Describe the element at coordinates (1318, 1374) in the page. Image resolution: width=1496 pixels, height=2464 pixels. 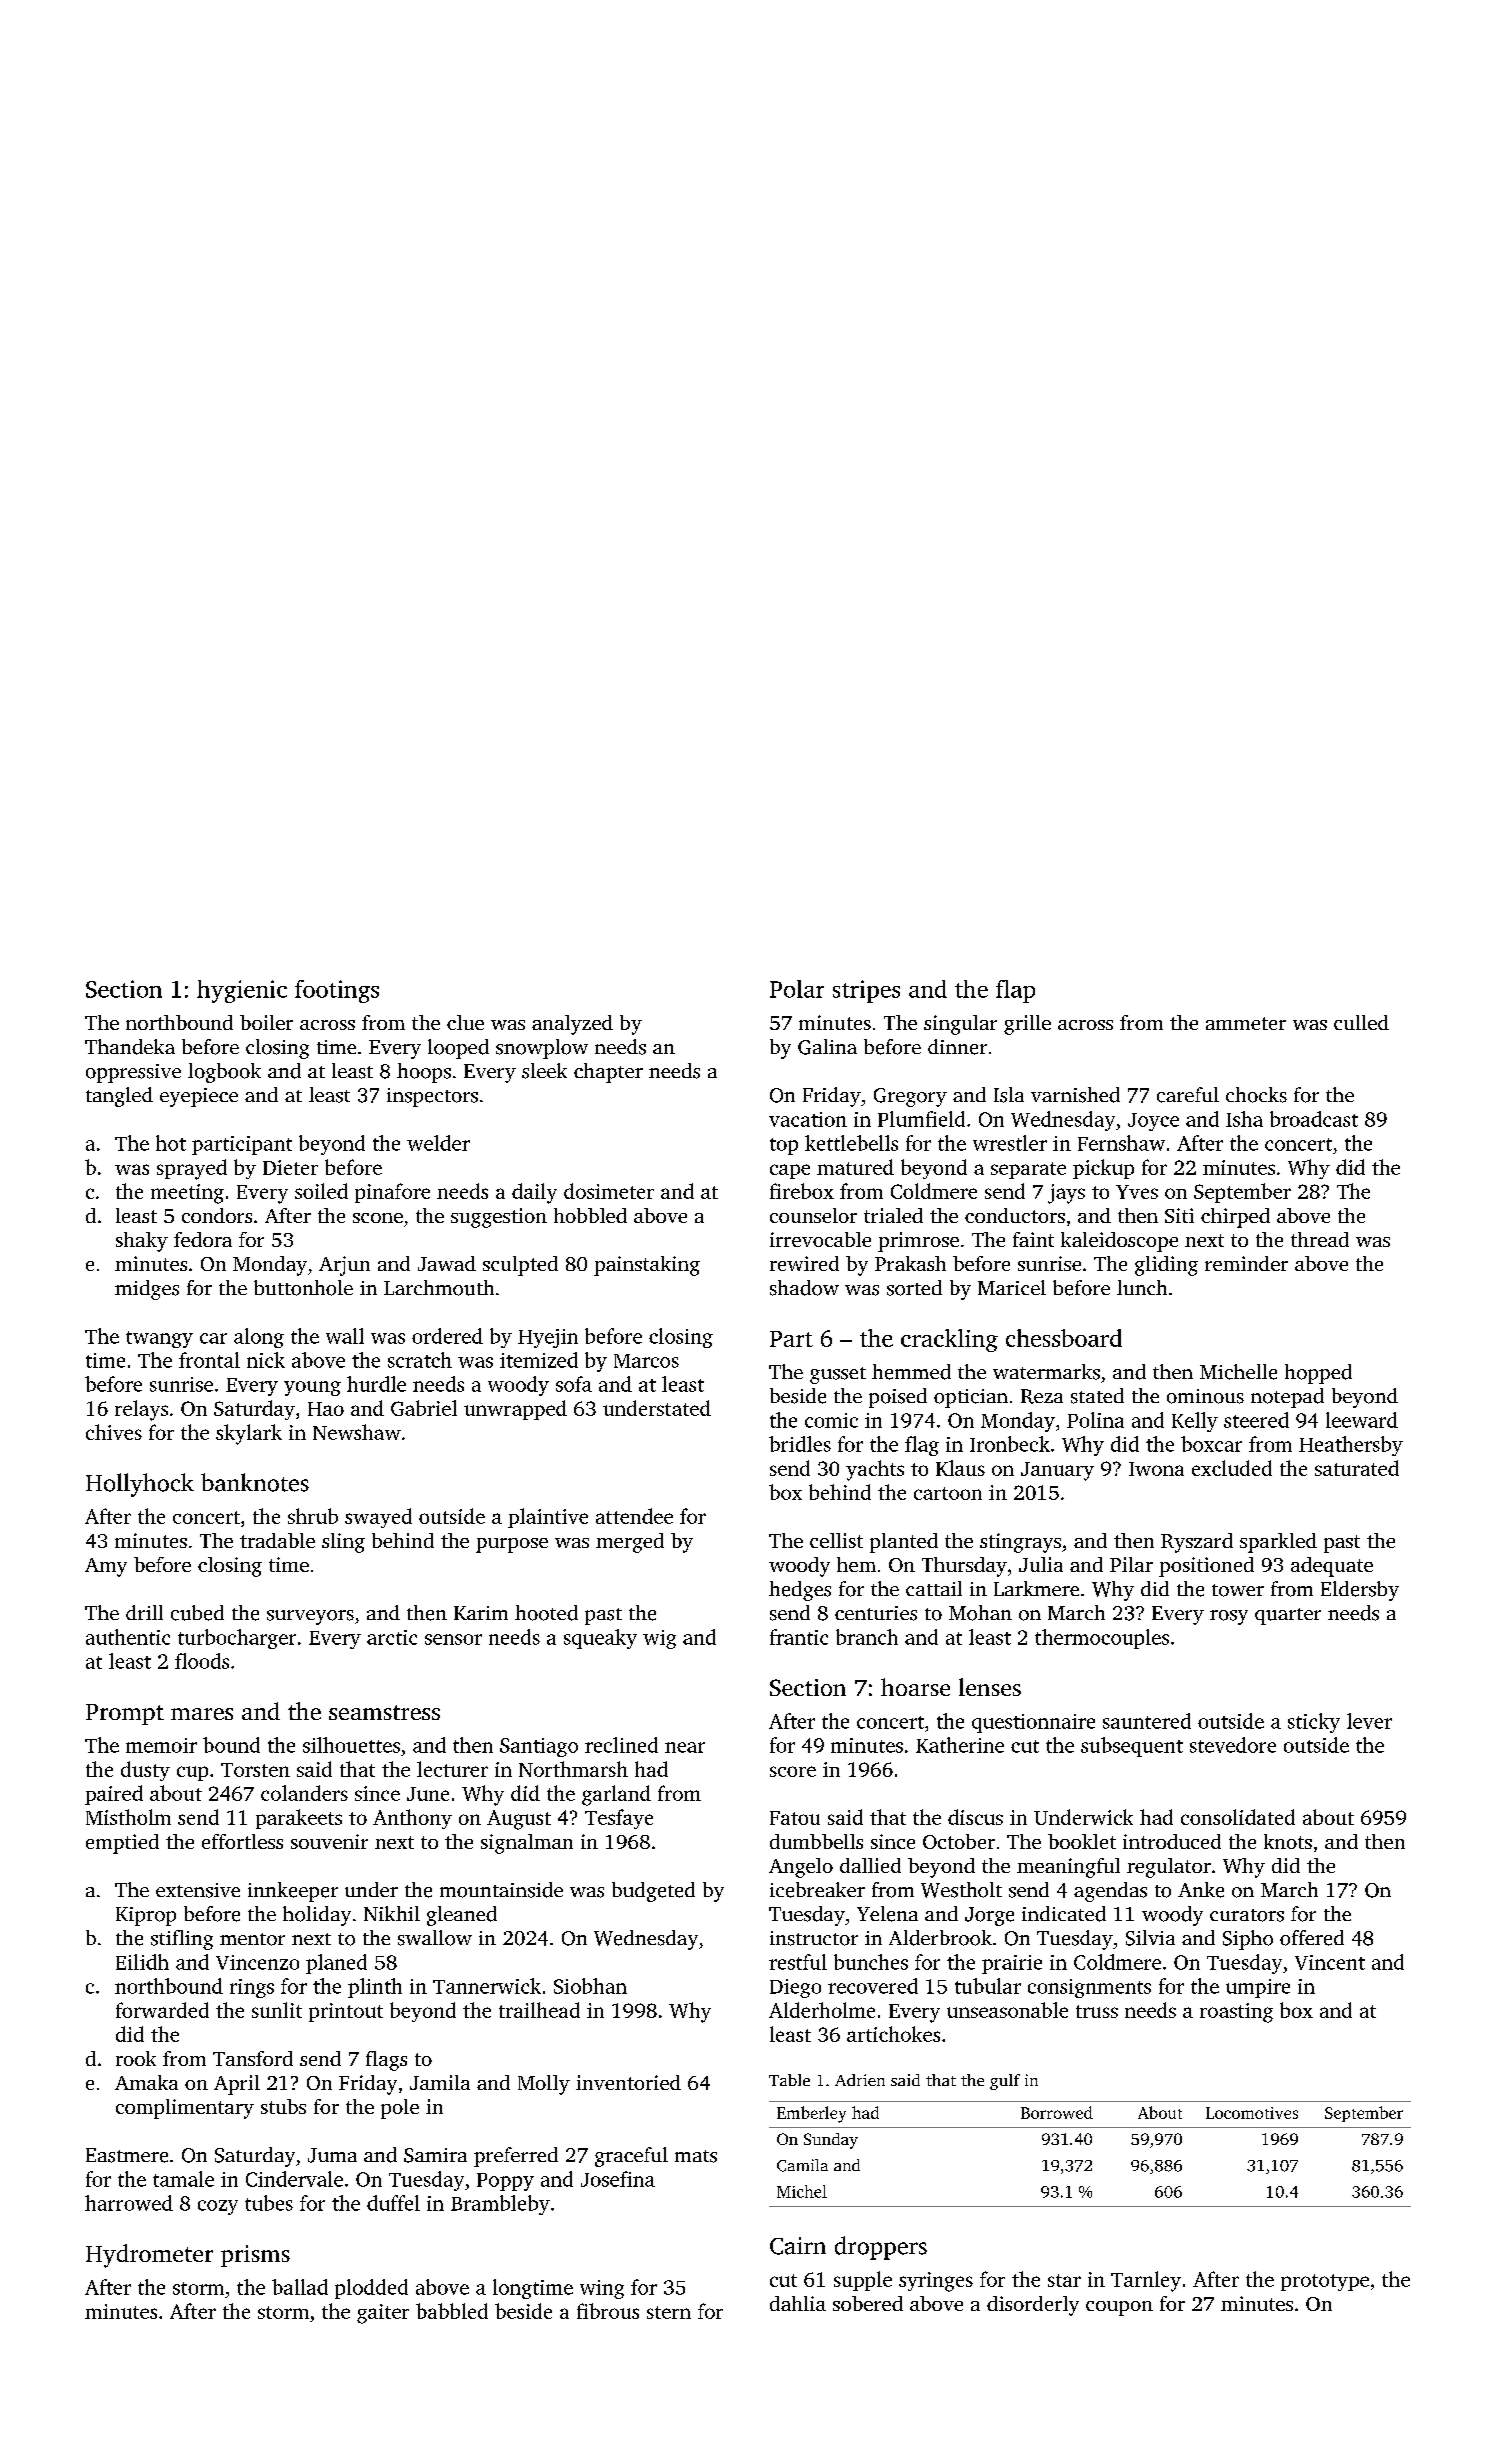
I see `hopped` at that location.
